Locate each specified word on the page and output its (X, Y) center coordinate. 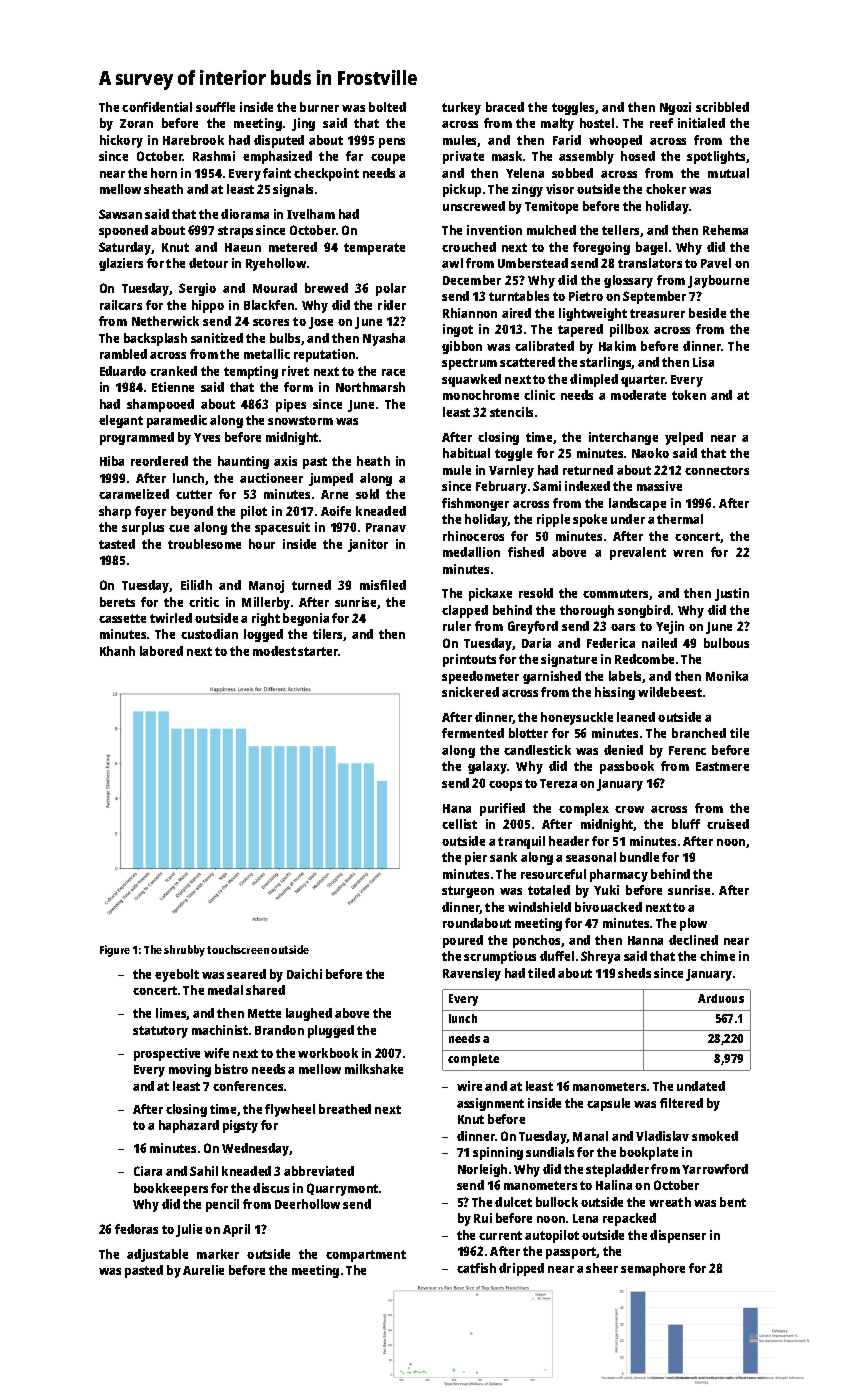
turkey (461, 108)
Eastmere (722, 766)
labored (161, 651)
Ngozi (675, 108)
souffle (215, 107)
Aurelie (203, 1270)
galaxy (487, 767)
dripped (521, 1269)
